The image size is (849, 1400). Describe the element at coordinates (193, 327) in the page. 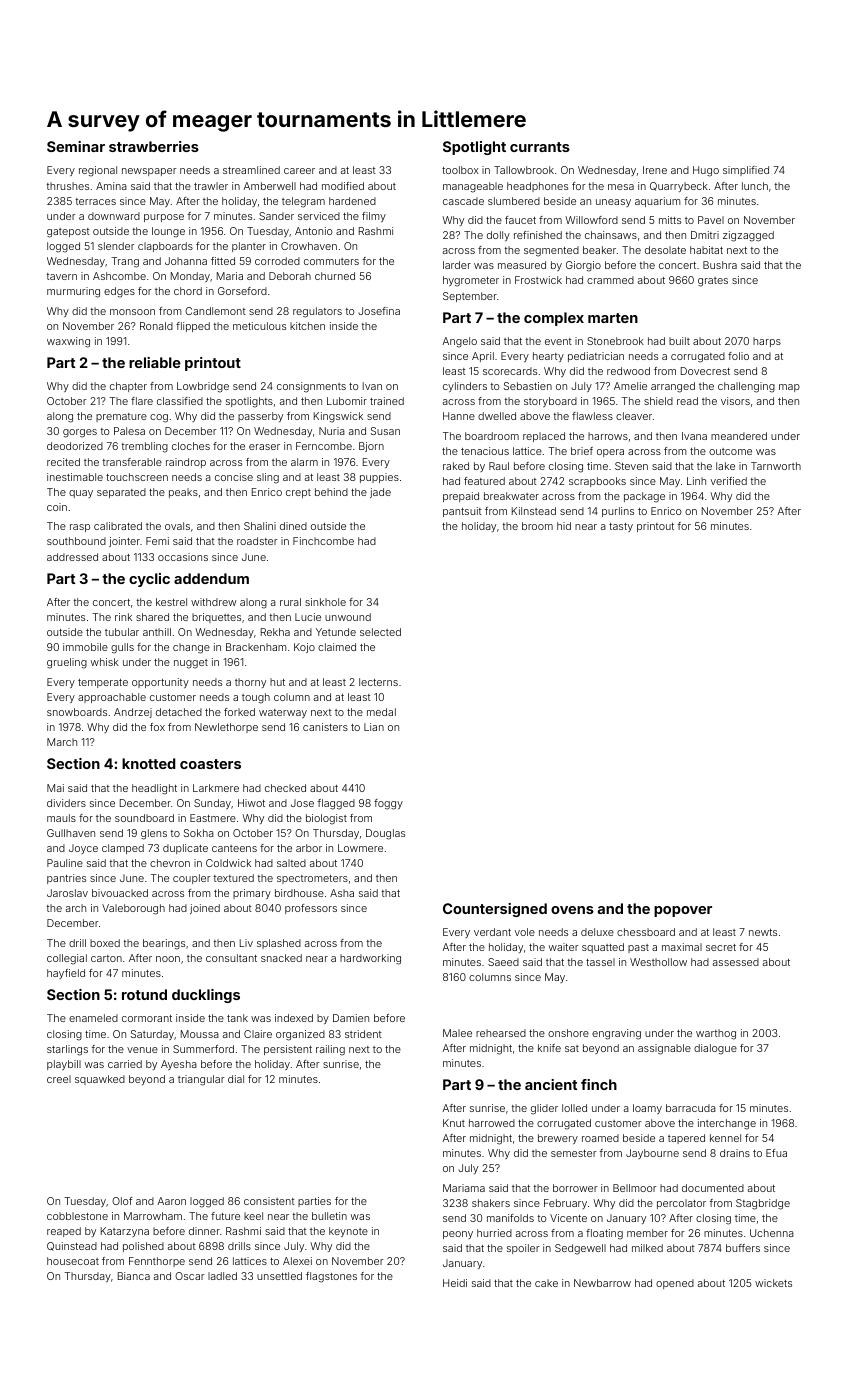

I see `flipped` at that location.
